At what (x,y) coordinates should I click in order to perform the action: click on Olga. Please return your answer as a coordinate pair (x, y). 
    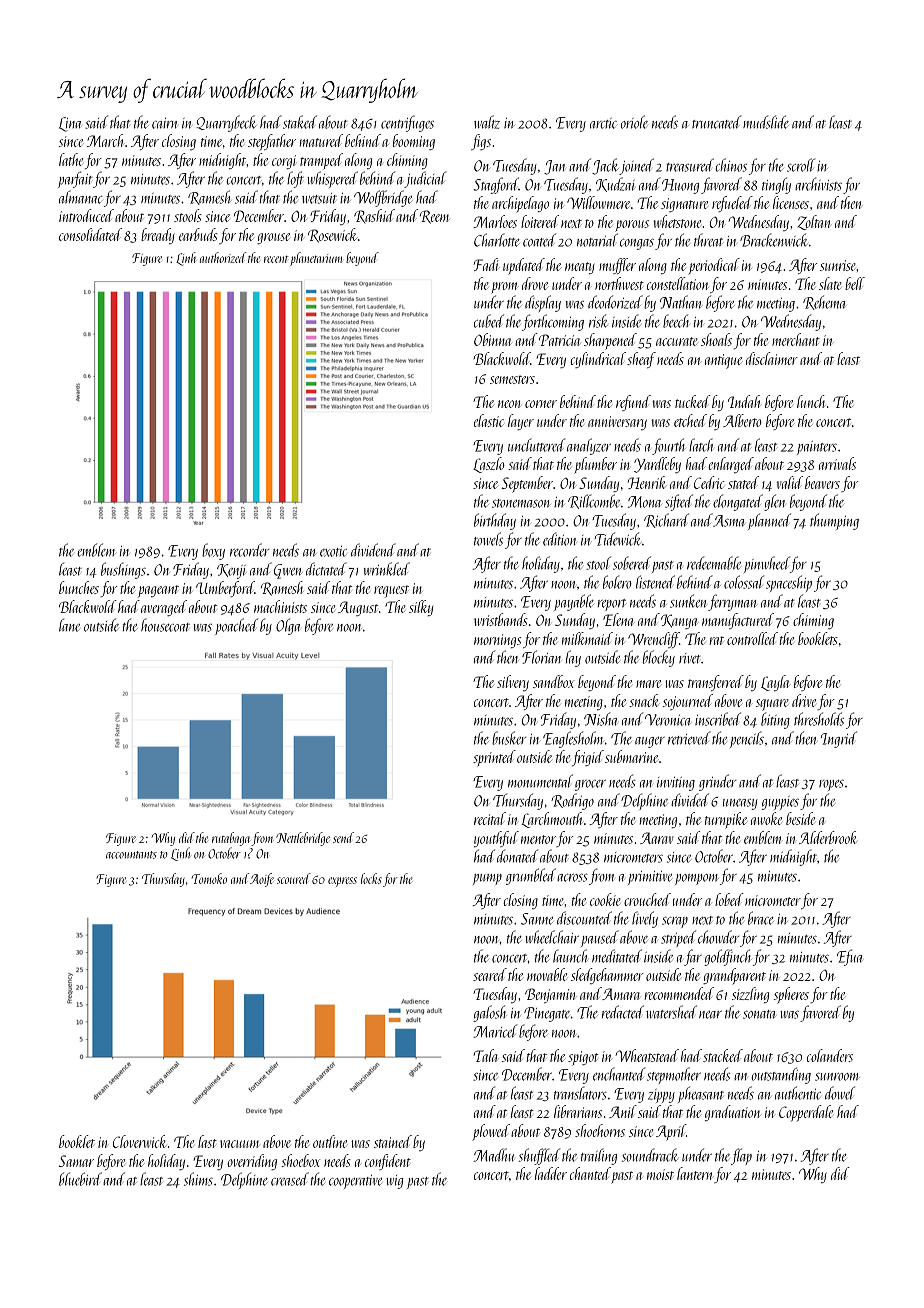
    Looking at the image, I should click on (288, 626).
